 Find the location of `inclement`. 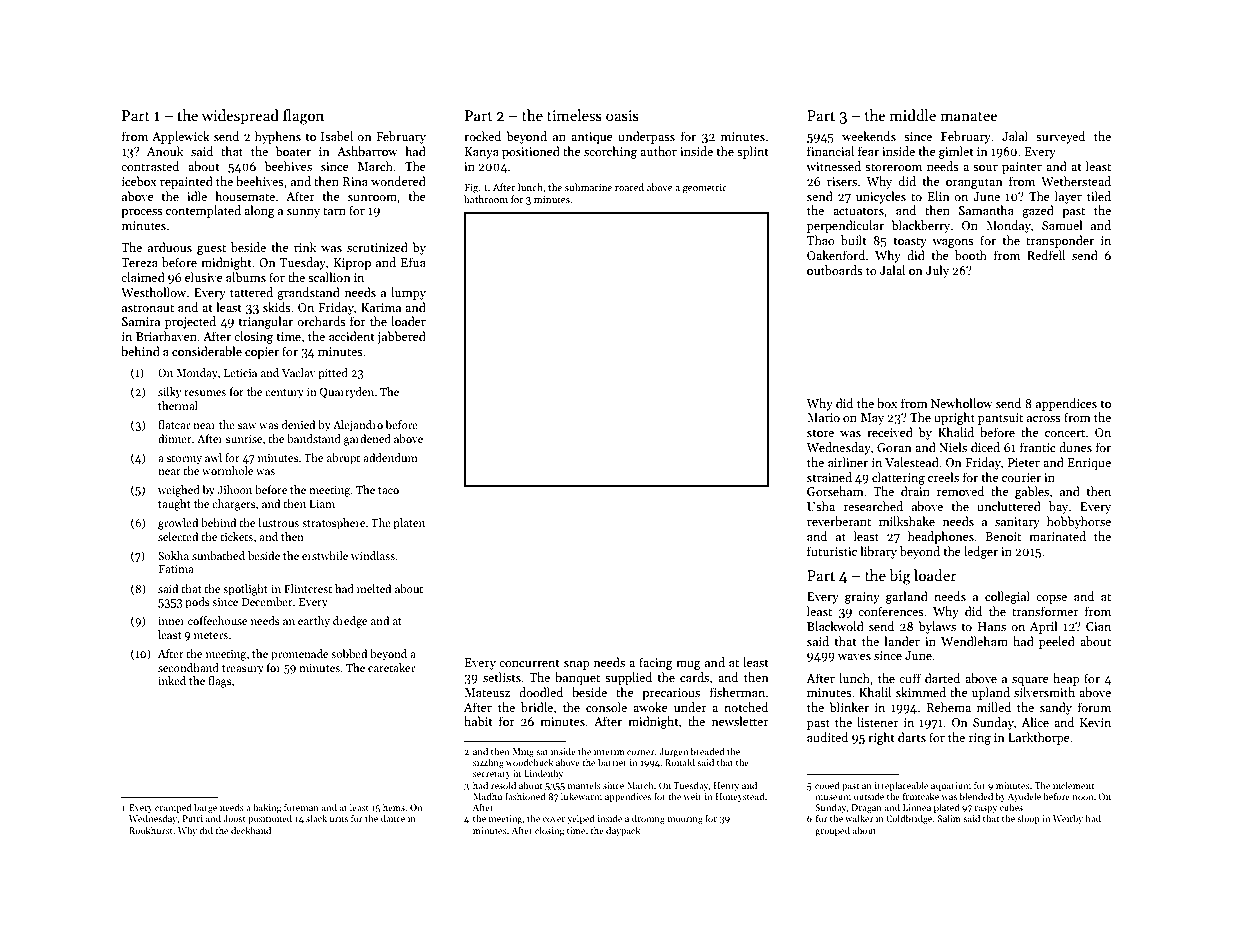

inclement is located at coordinates (1073, 785).
